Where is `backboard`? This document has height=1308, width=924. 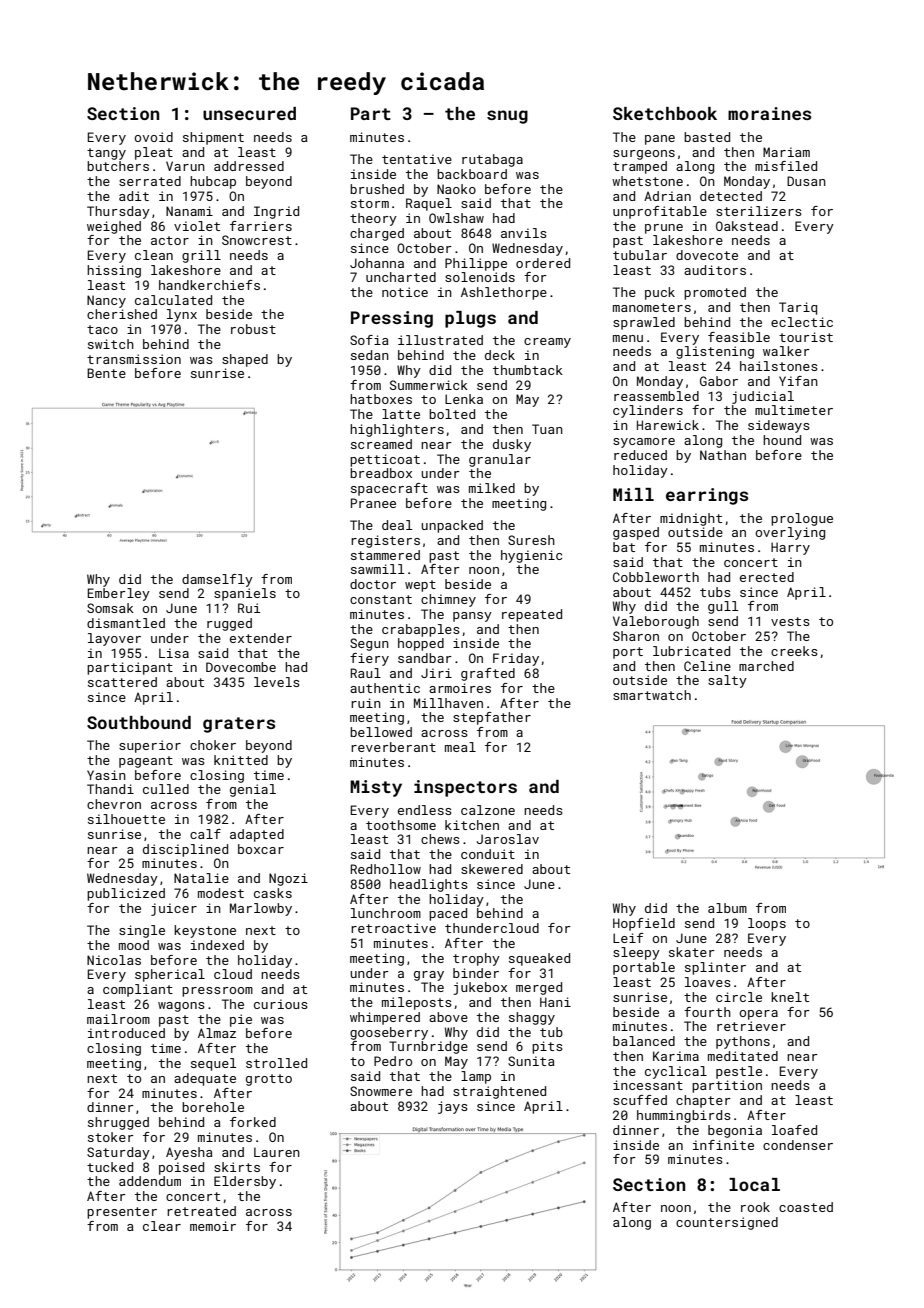 backboard is located at coordinates (472, 174).
